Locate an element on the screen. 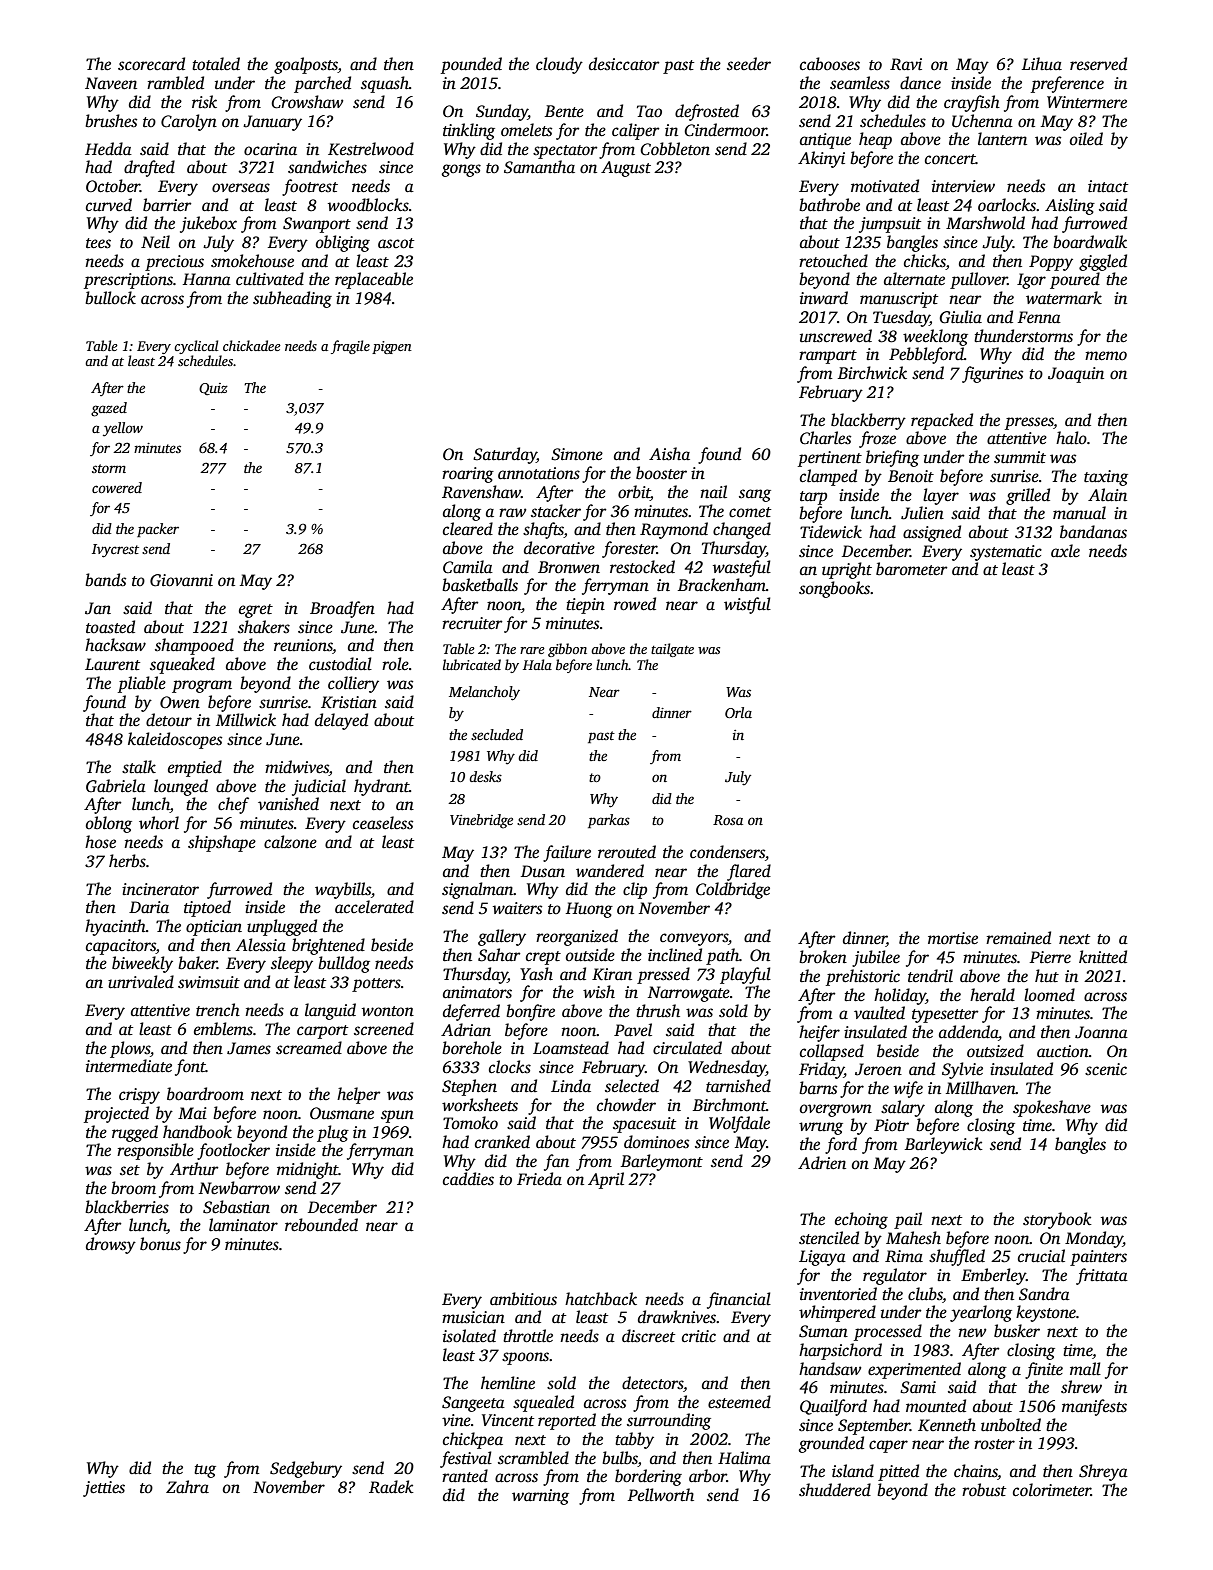  festival is located at coordinates (466, 1459).
